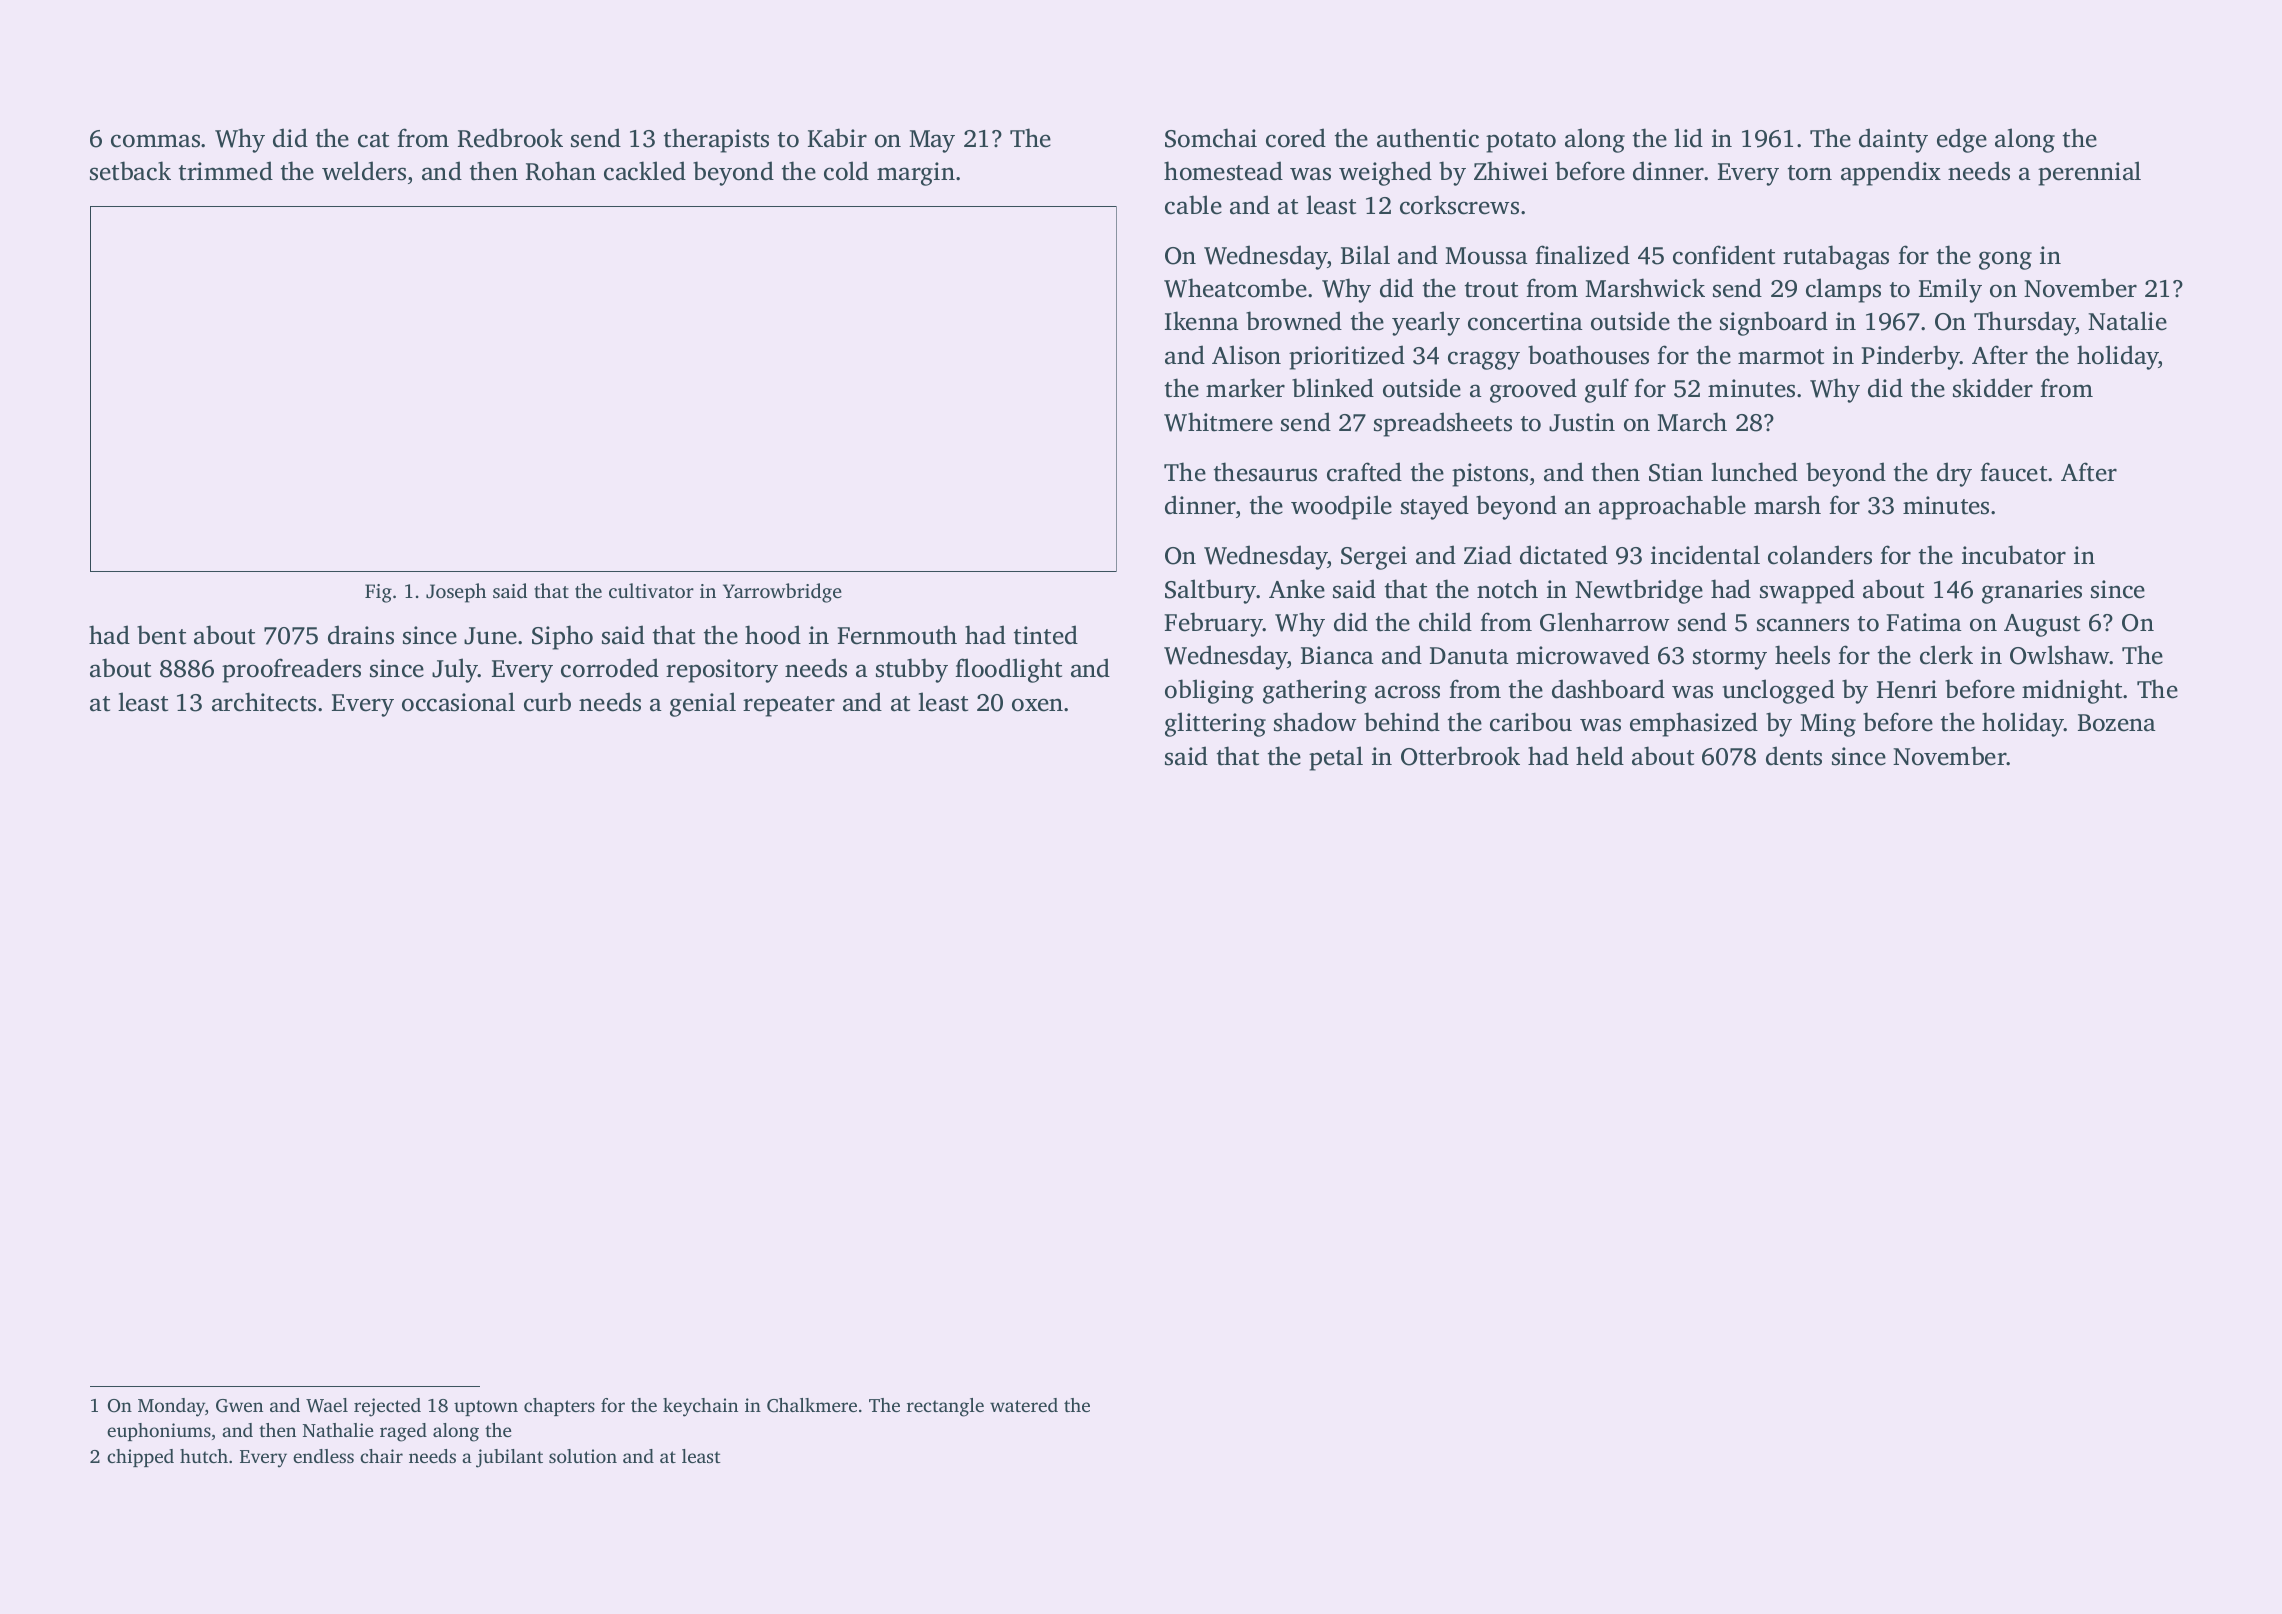  I want to click on Yarrowbridge, so click(782, 593).
